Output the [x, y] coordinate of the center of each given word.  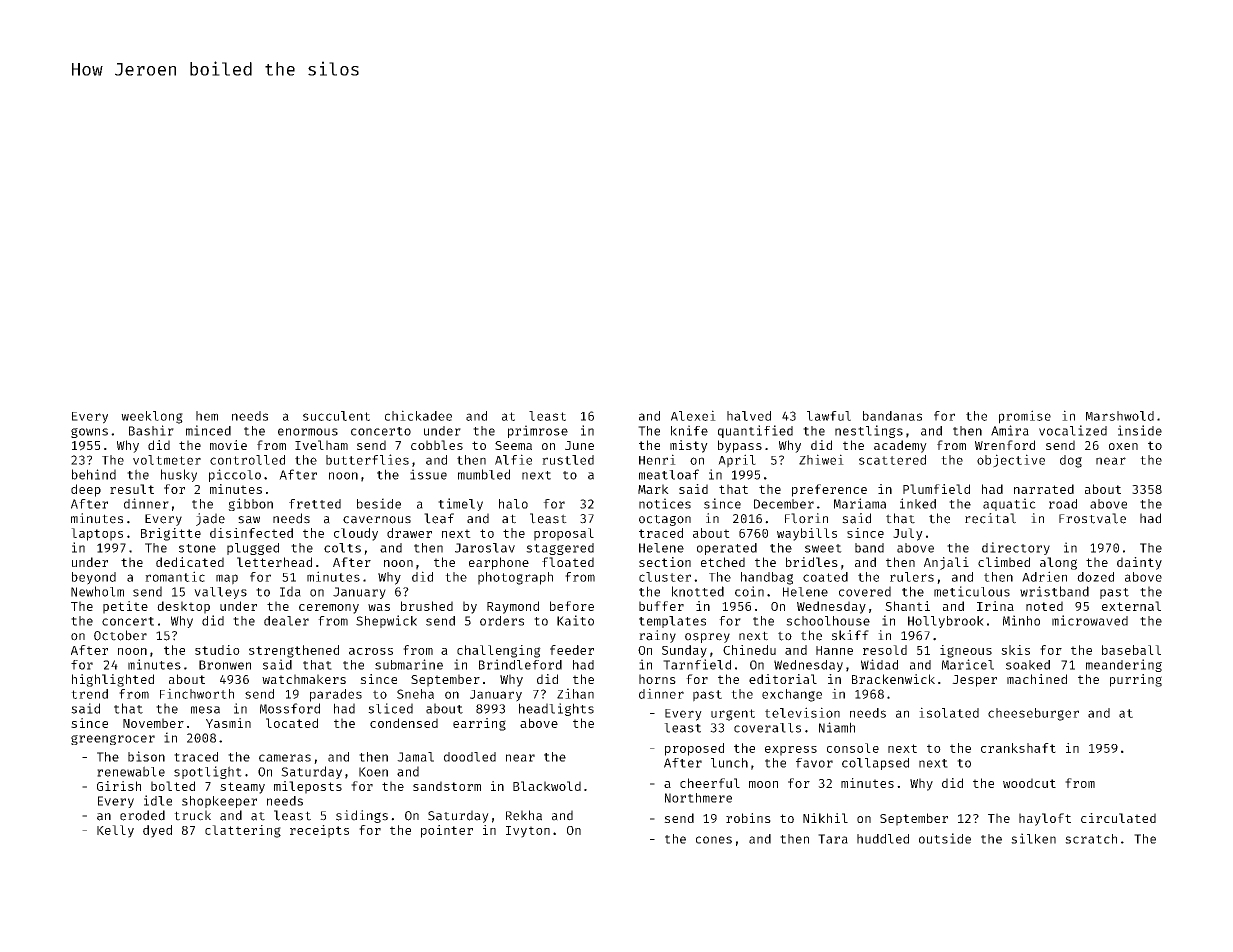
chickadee [418, 415]
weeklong [152, 417]
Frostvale [1092, 518]
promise [1025, 417]
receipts [319, 831]
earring [479, 724]
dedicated [190, 562]
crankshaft [1018, 748]
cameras [285, 758]
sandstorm [447, 786]
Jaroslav [485, 548]
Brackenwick [893, 679]
